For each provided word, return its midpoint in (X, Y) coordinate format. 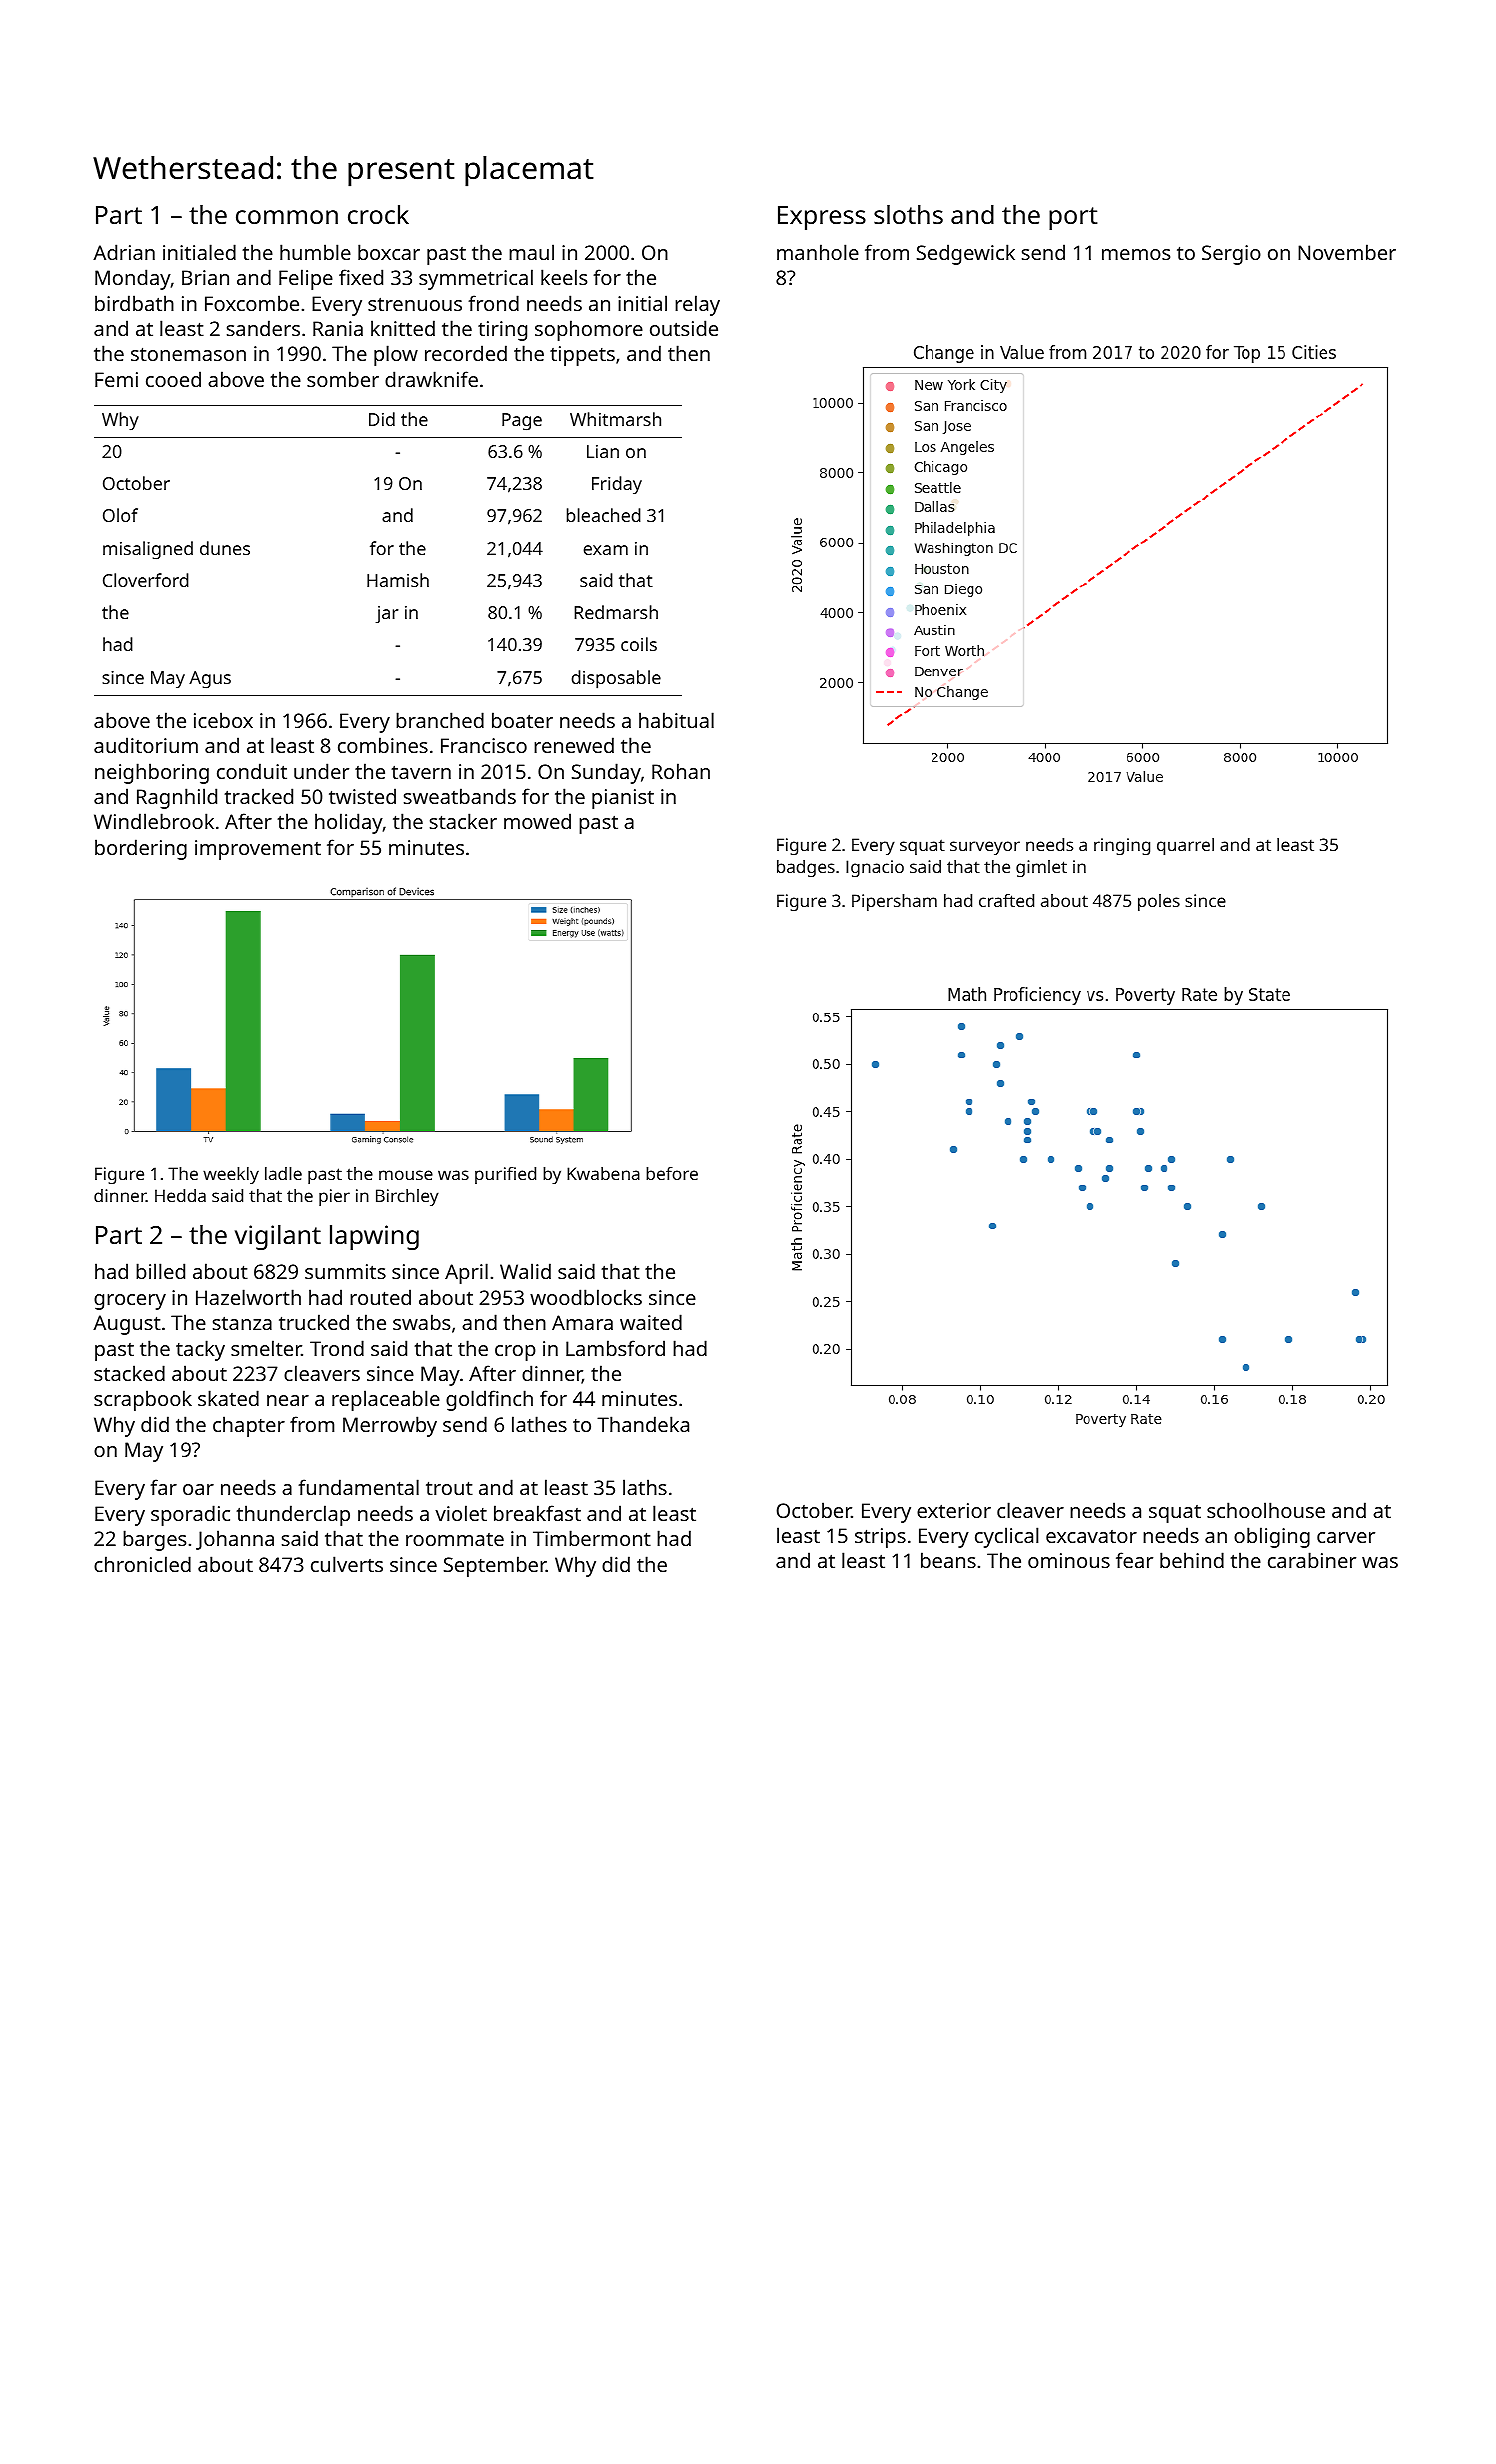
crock (378, 214)
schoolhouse (1266, 1510)
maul (531, 252)
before (672, 1173)
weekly (231, 1175)
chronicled (142, 1564)
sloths (908, 214)
